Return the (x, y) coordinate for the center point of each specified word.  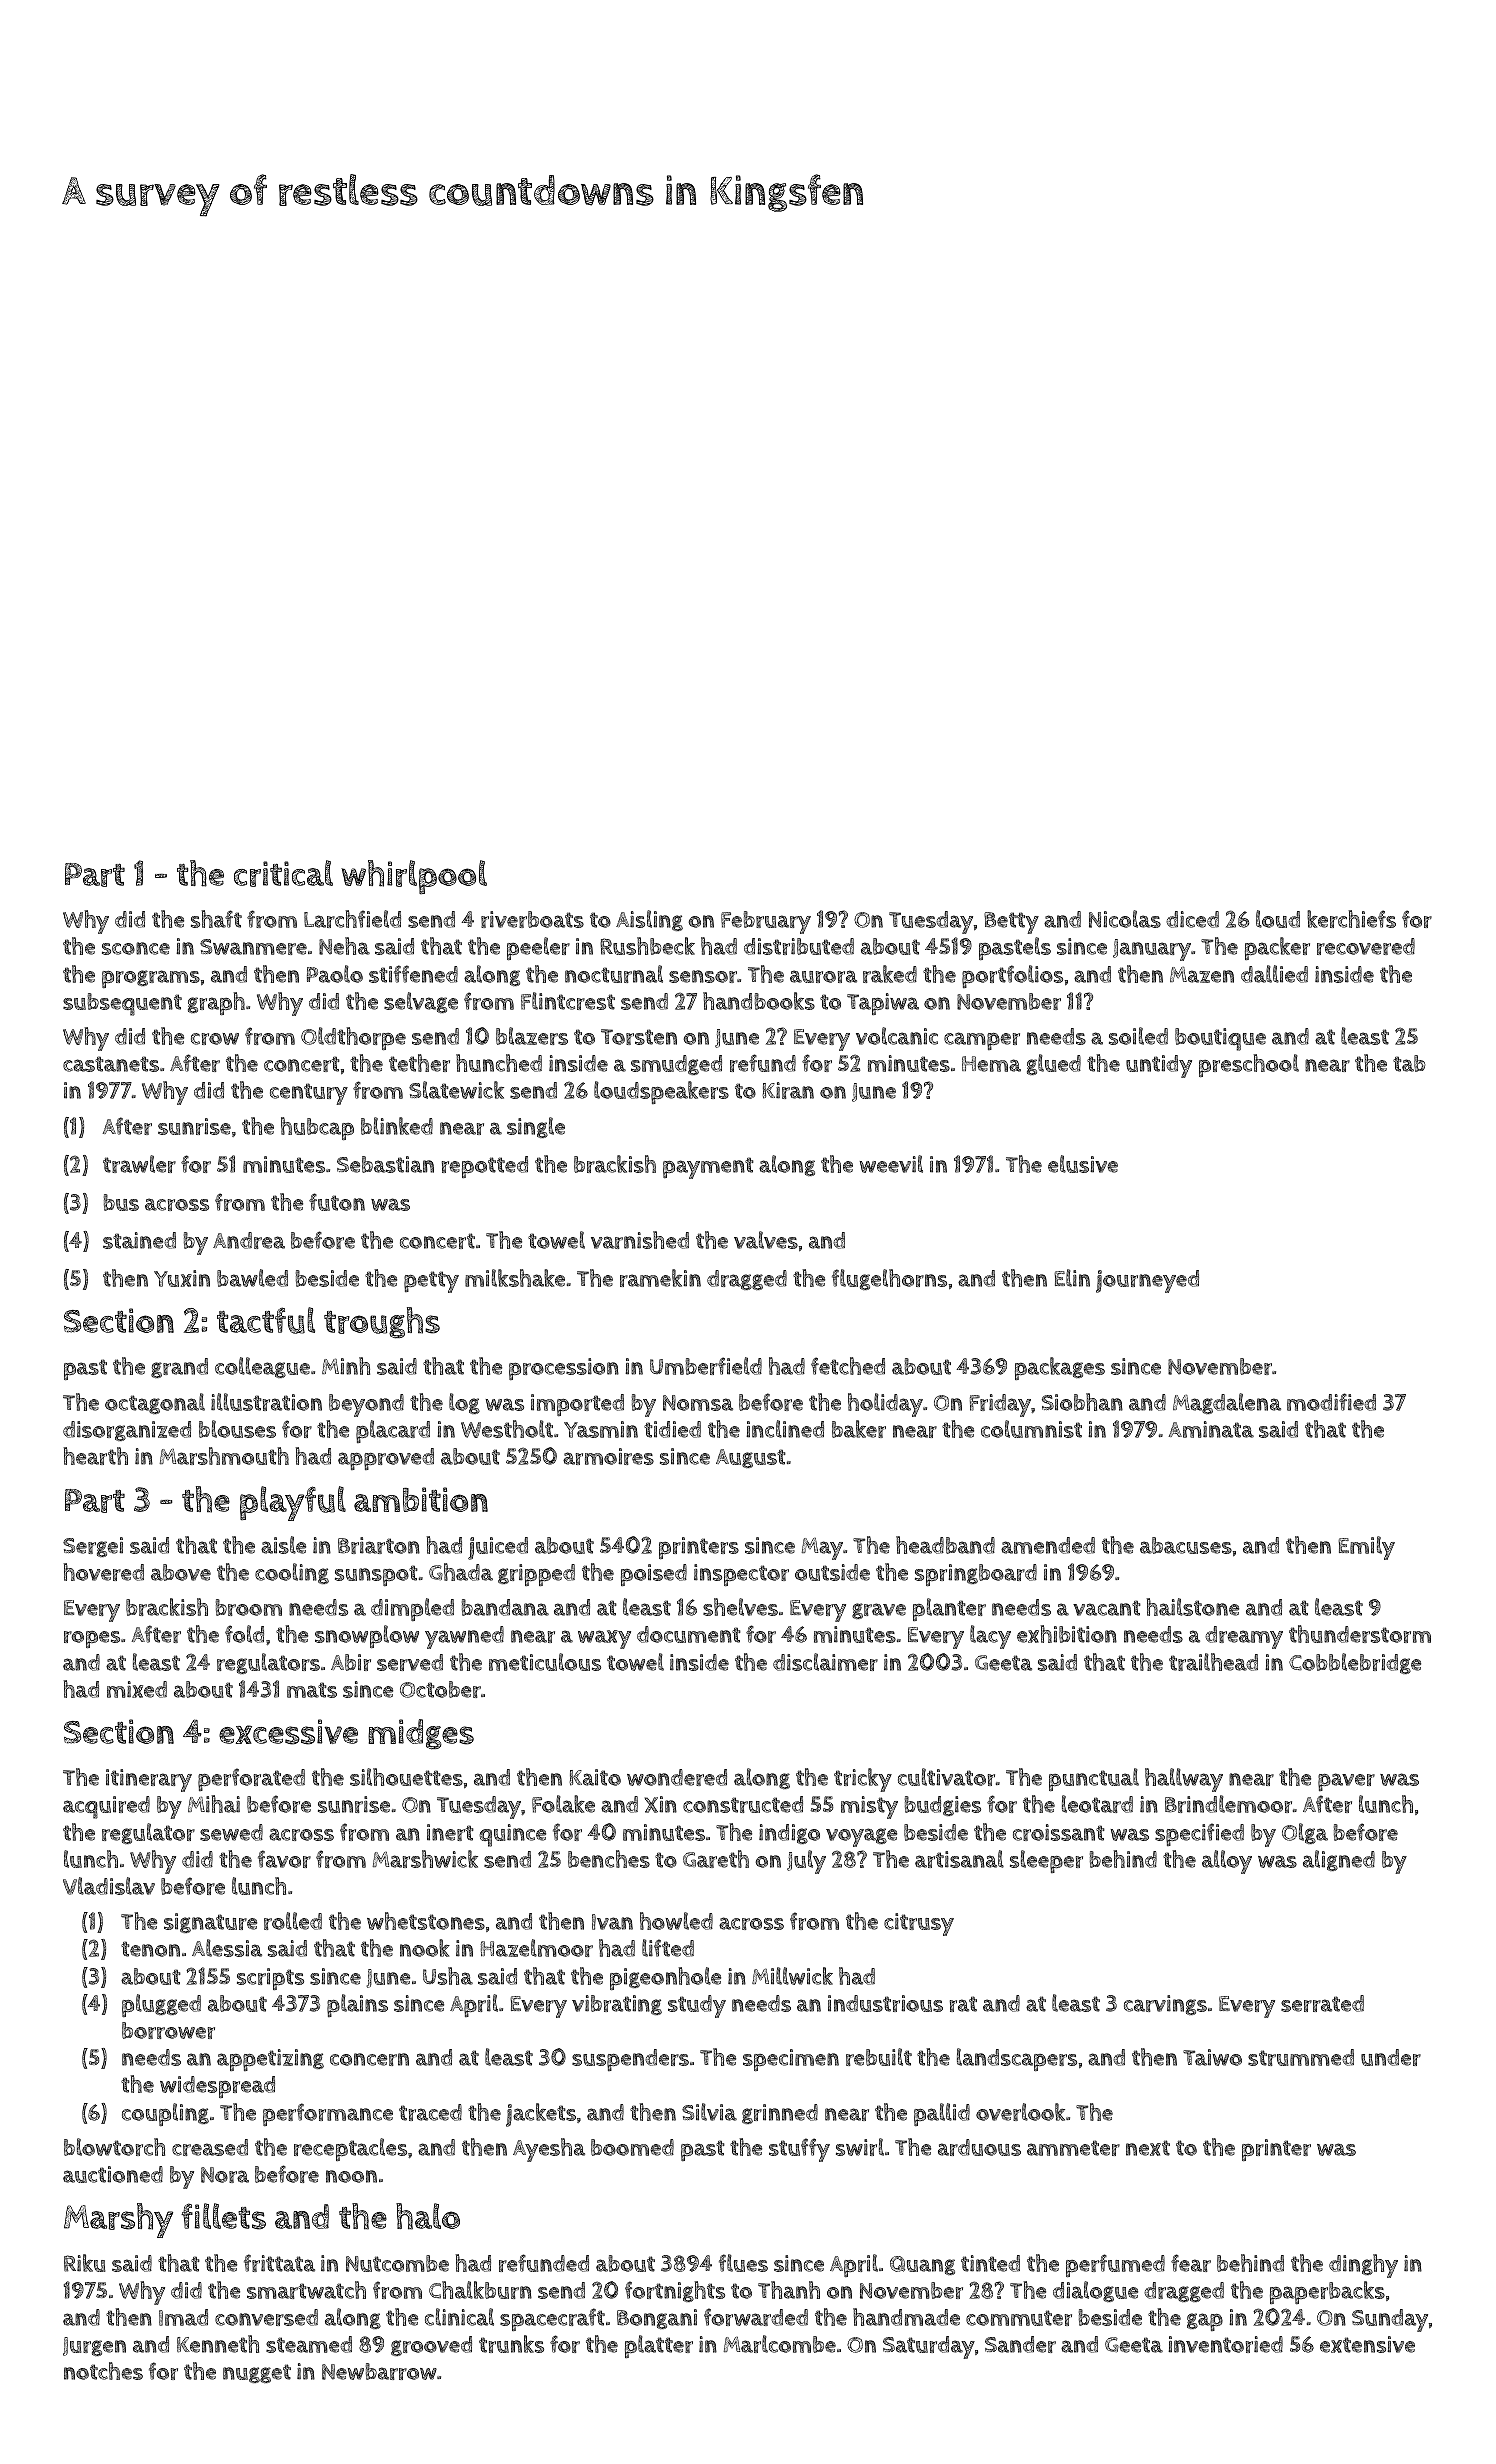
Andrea (249, 1240)
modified (1331, 1402)
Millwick (792, 1976)
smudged (676, 1065)
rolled (293, 1921)
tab (1409, 1063)
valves (766, 1240)
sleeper (1046, 1861)
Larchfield (352, 919)
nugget (257, 2373)
